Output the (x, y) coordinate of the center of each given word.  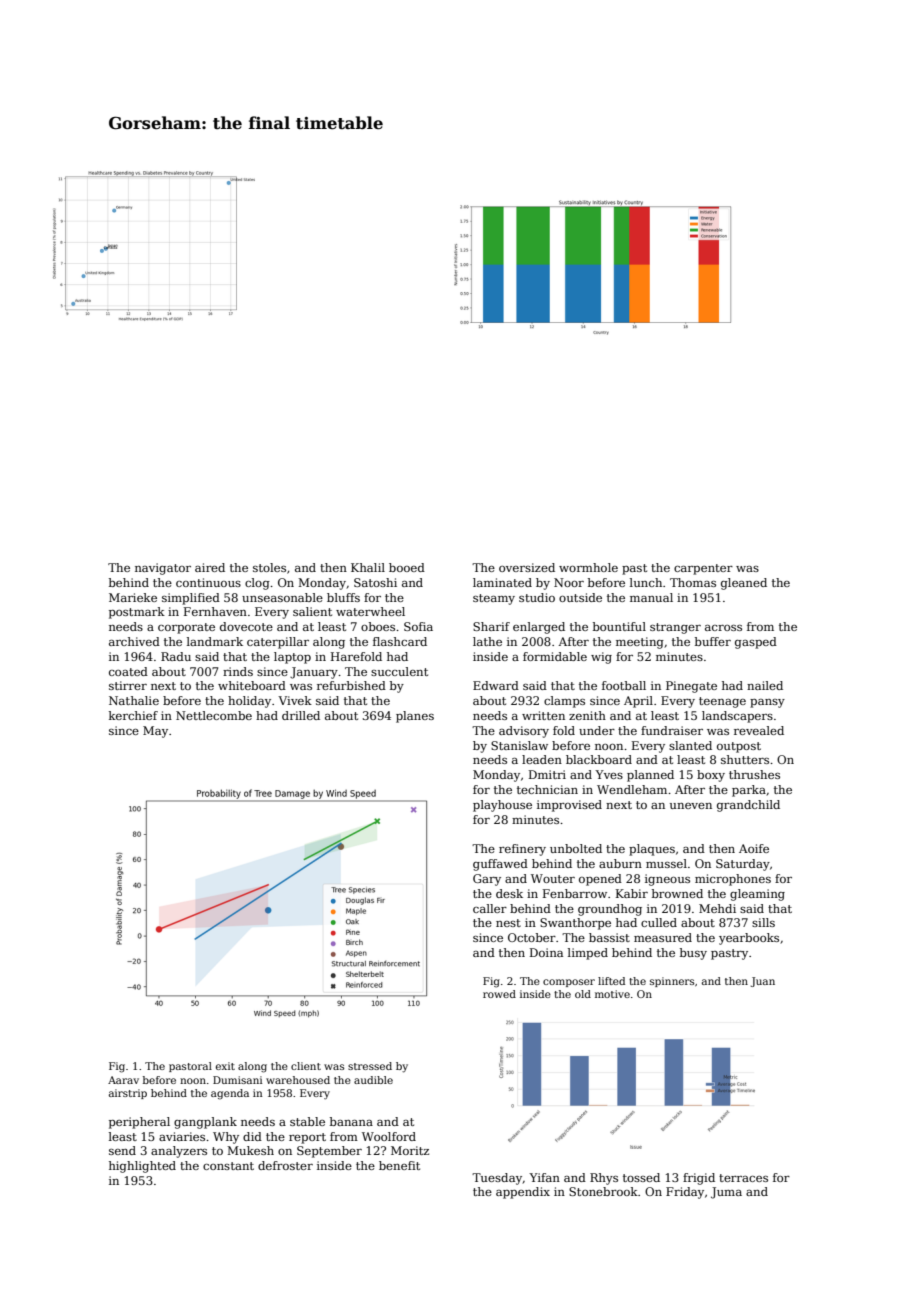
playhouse (502, 806)
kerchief (133, 715)
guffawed (500, 865)
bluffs (343, 597)
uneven (691, 806)
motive (612, 994)
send (122, 1150)
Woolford (389, 1136)
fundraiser (672, 730)
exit (225, 1066)
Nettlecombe (214, 715)
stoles (269, 567)
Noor (569, 582)
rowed (499, 994)
